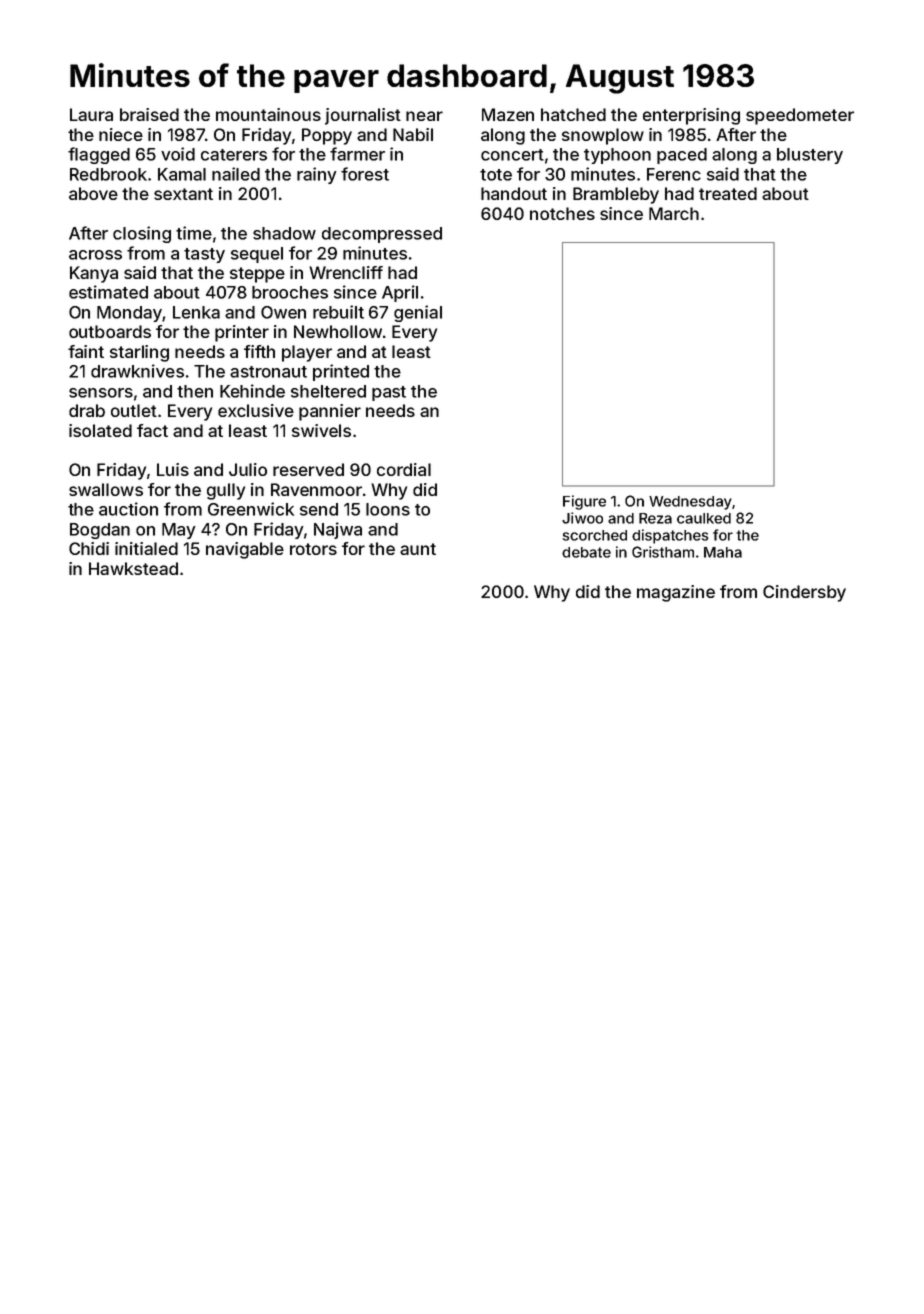  What do you see at coordinates (424, 116) in the page?
I see `near` at bounding box center [424, 116].
